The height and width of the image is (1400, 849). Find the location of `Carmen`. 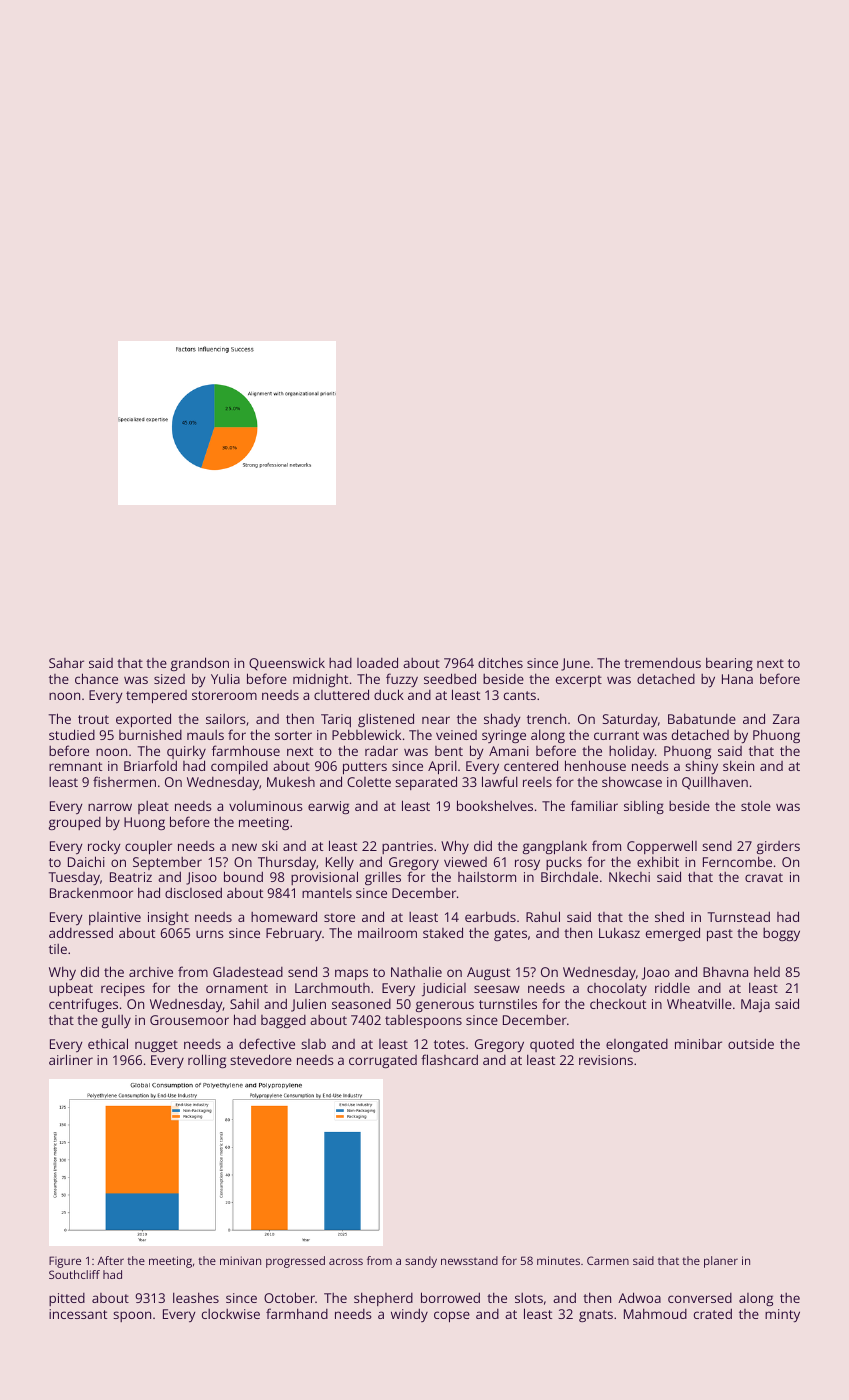

Carmen is located at coordinates (608, 1260).
